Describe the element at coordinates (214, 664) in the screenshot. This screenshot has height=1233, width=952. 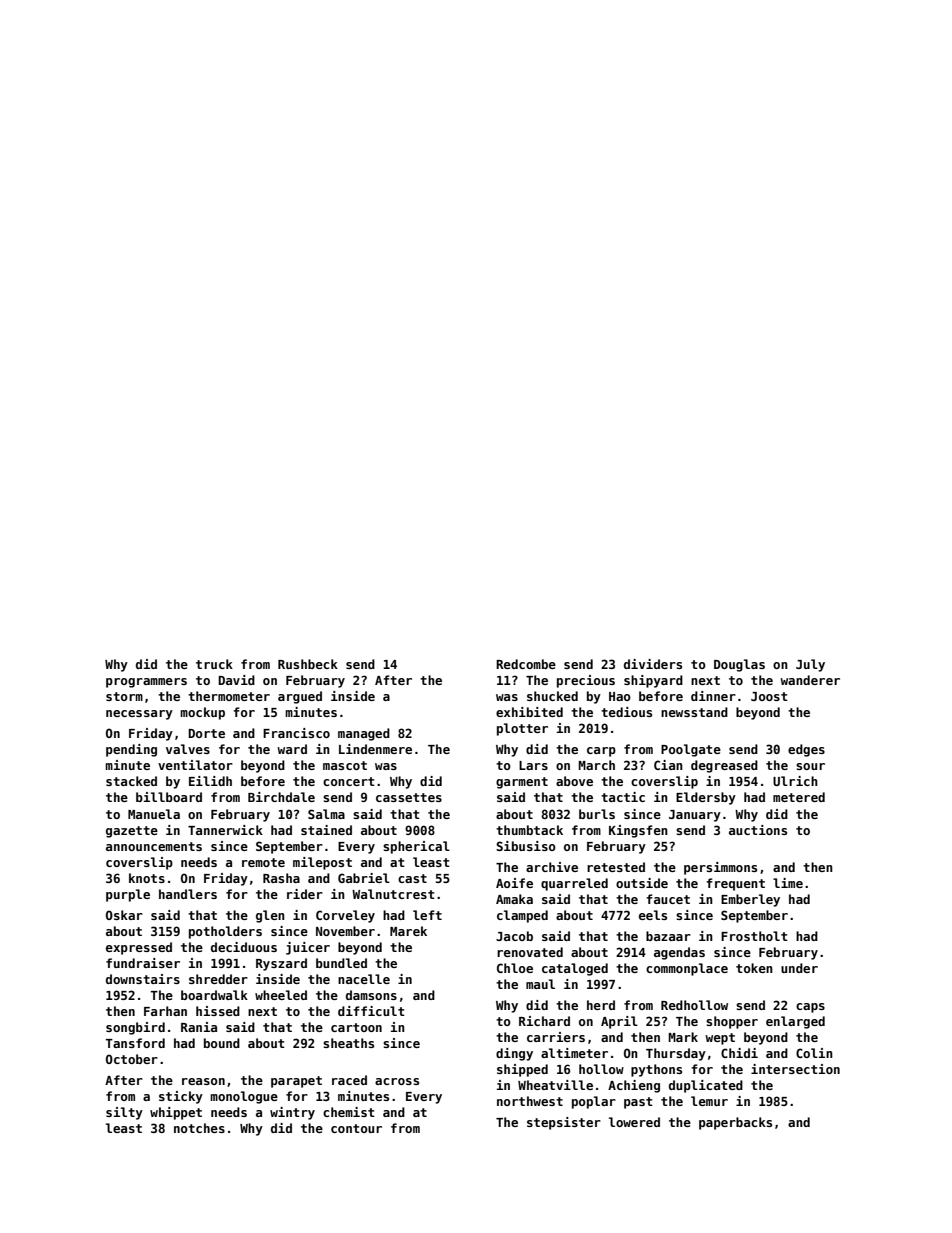
I see `truck` at that location.
